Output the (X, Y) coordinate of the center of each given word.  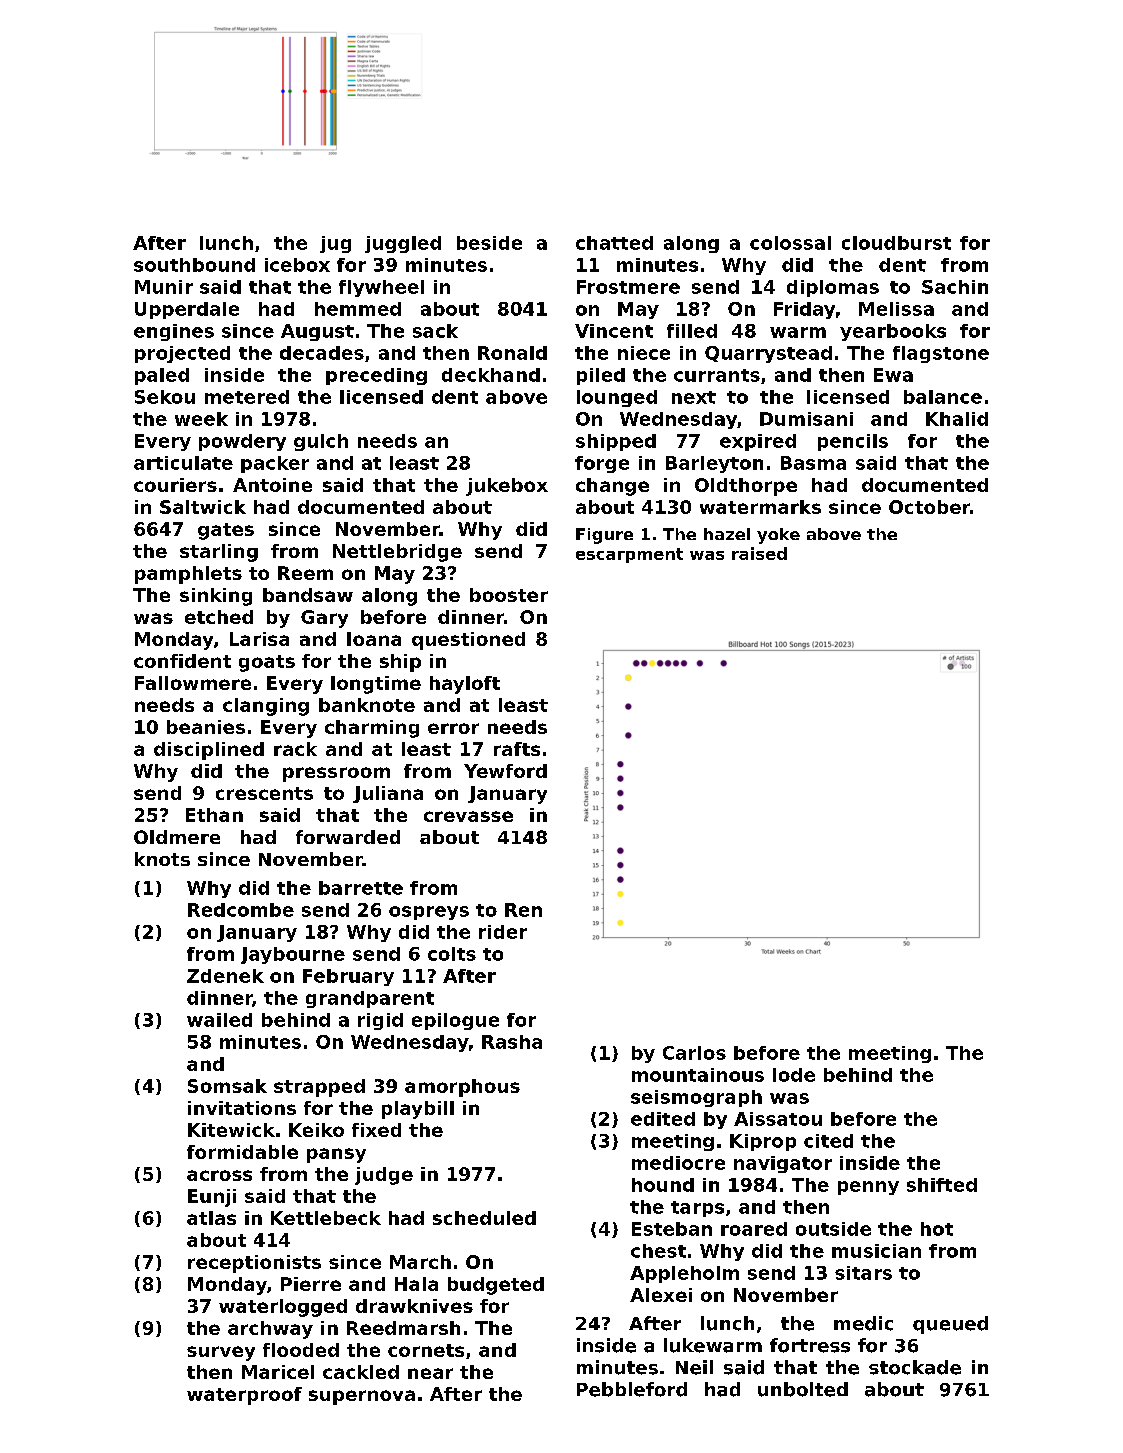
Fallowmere (193, 683)
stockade (915, 1367)
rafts (517, 749)
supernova (362, 1397)
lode (794, 1075)
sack (435, 331)
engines (174, 332)
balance (943, 397)
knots (162, 859)
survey (221, 1353)
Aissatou (778, 1119)
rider (503, 932)
